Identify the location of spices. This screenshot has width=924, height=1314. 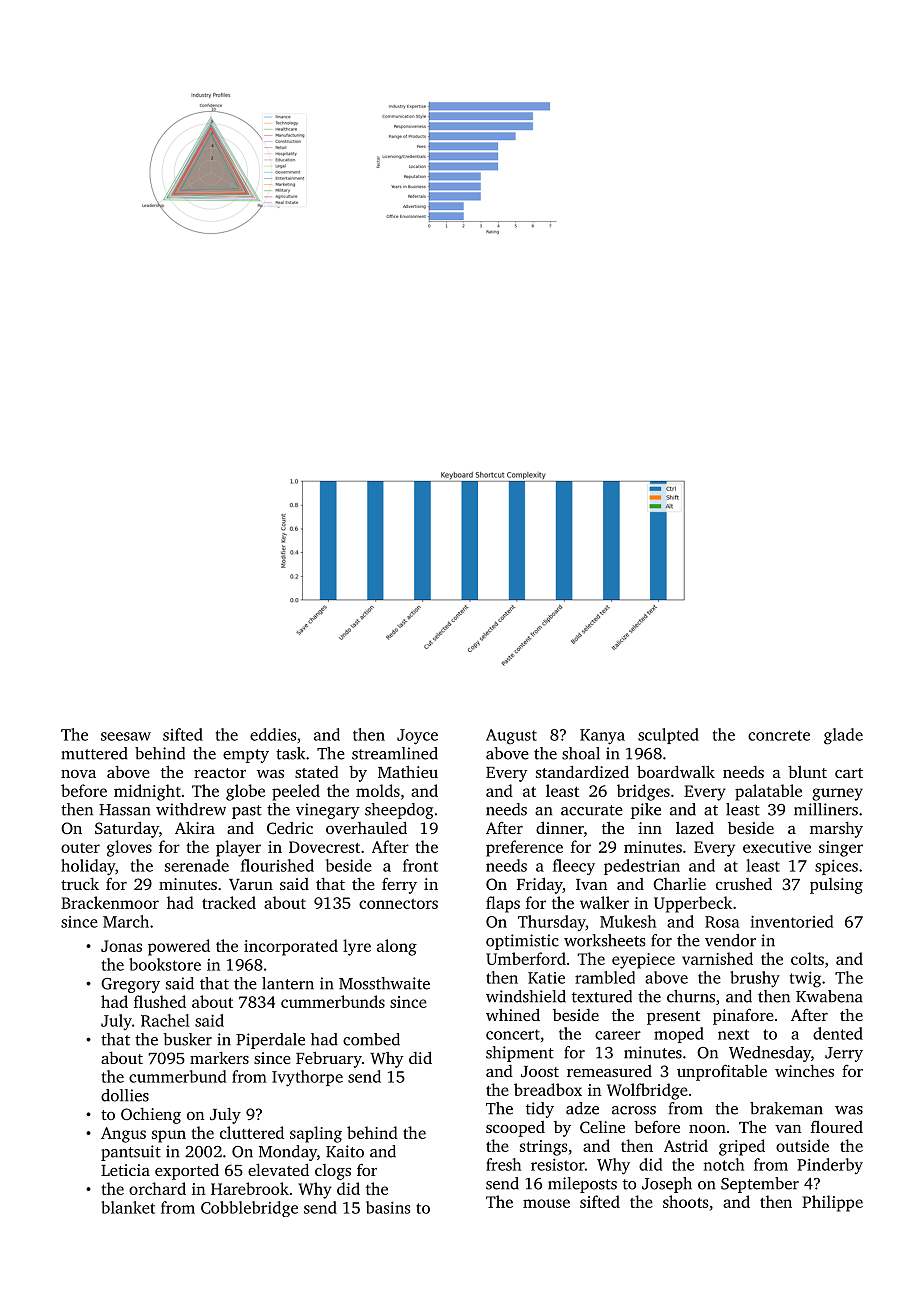
(836, 867).
